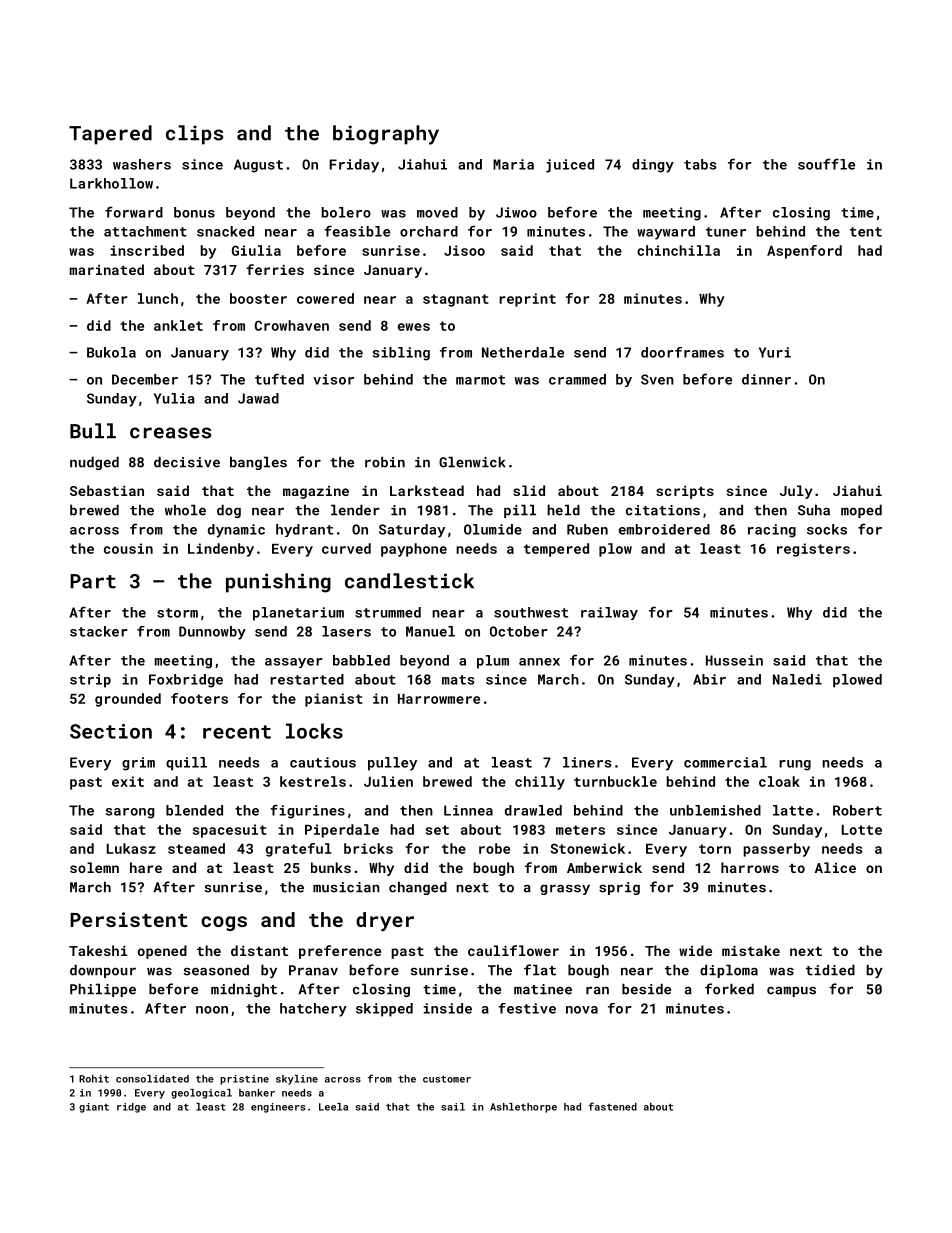  What do you see at coordinates (224, 923) in the screenshot?
I see `cogs` at bounding box center [224, 923].
